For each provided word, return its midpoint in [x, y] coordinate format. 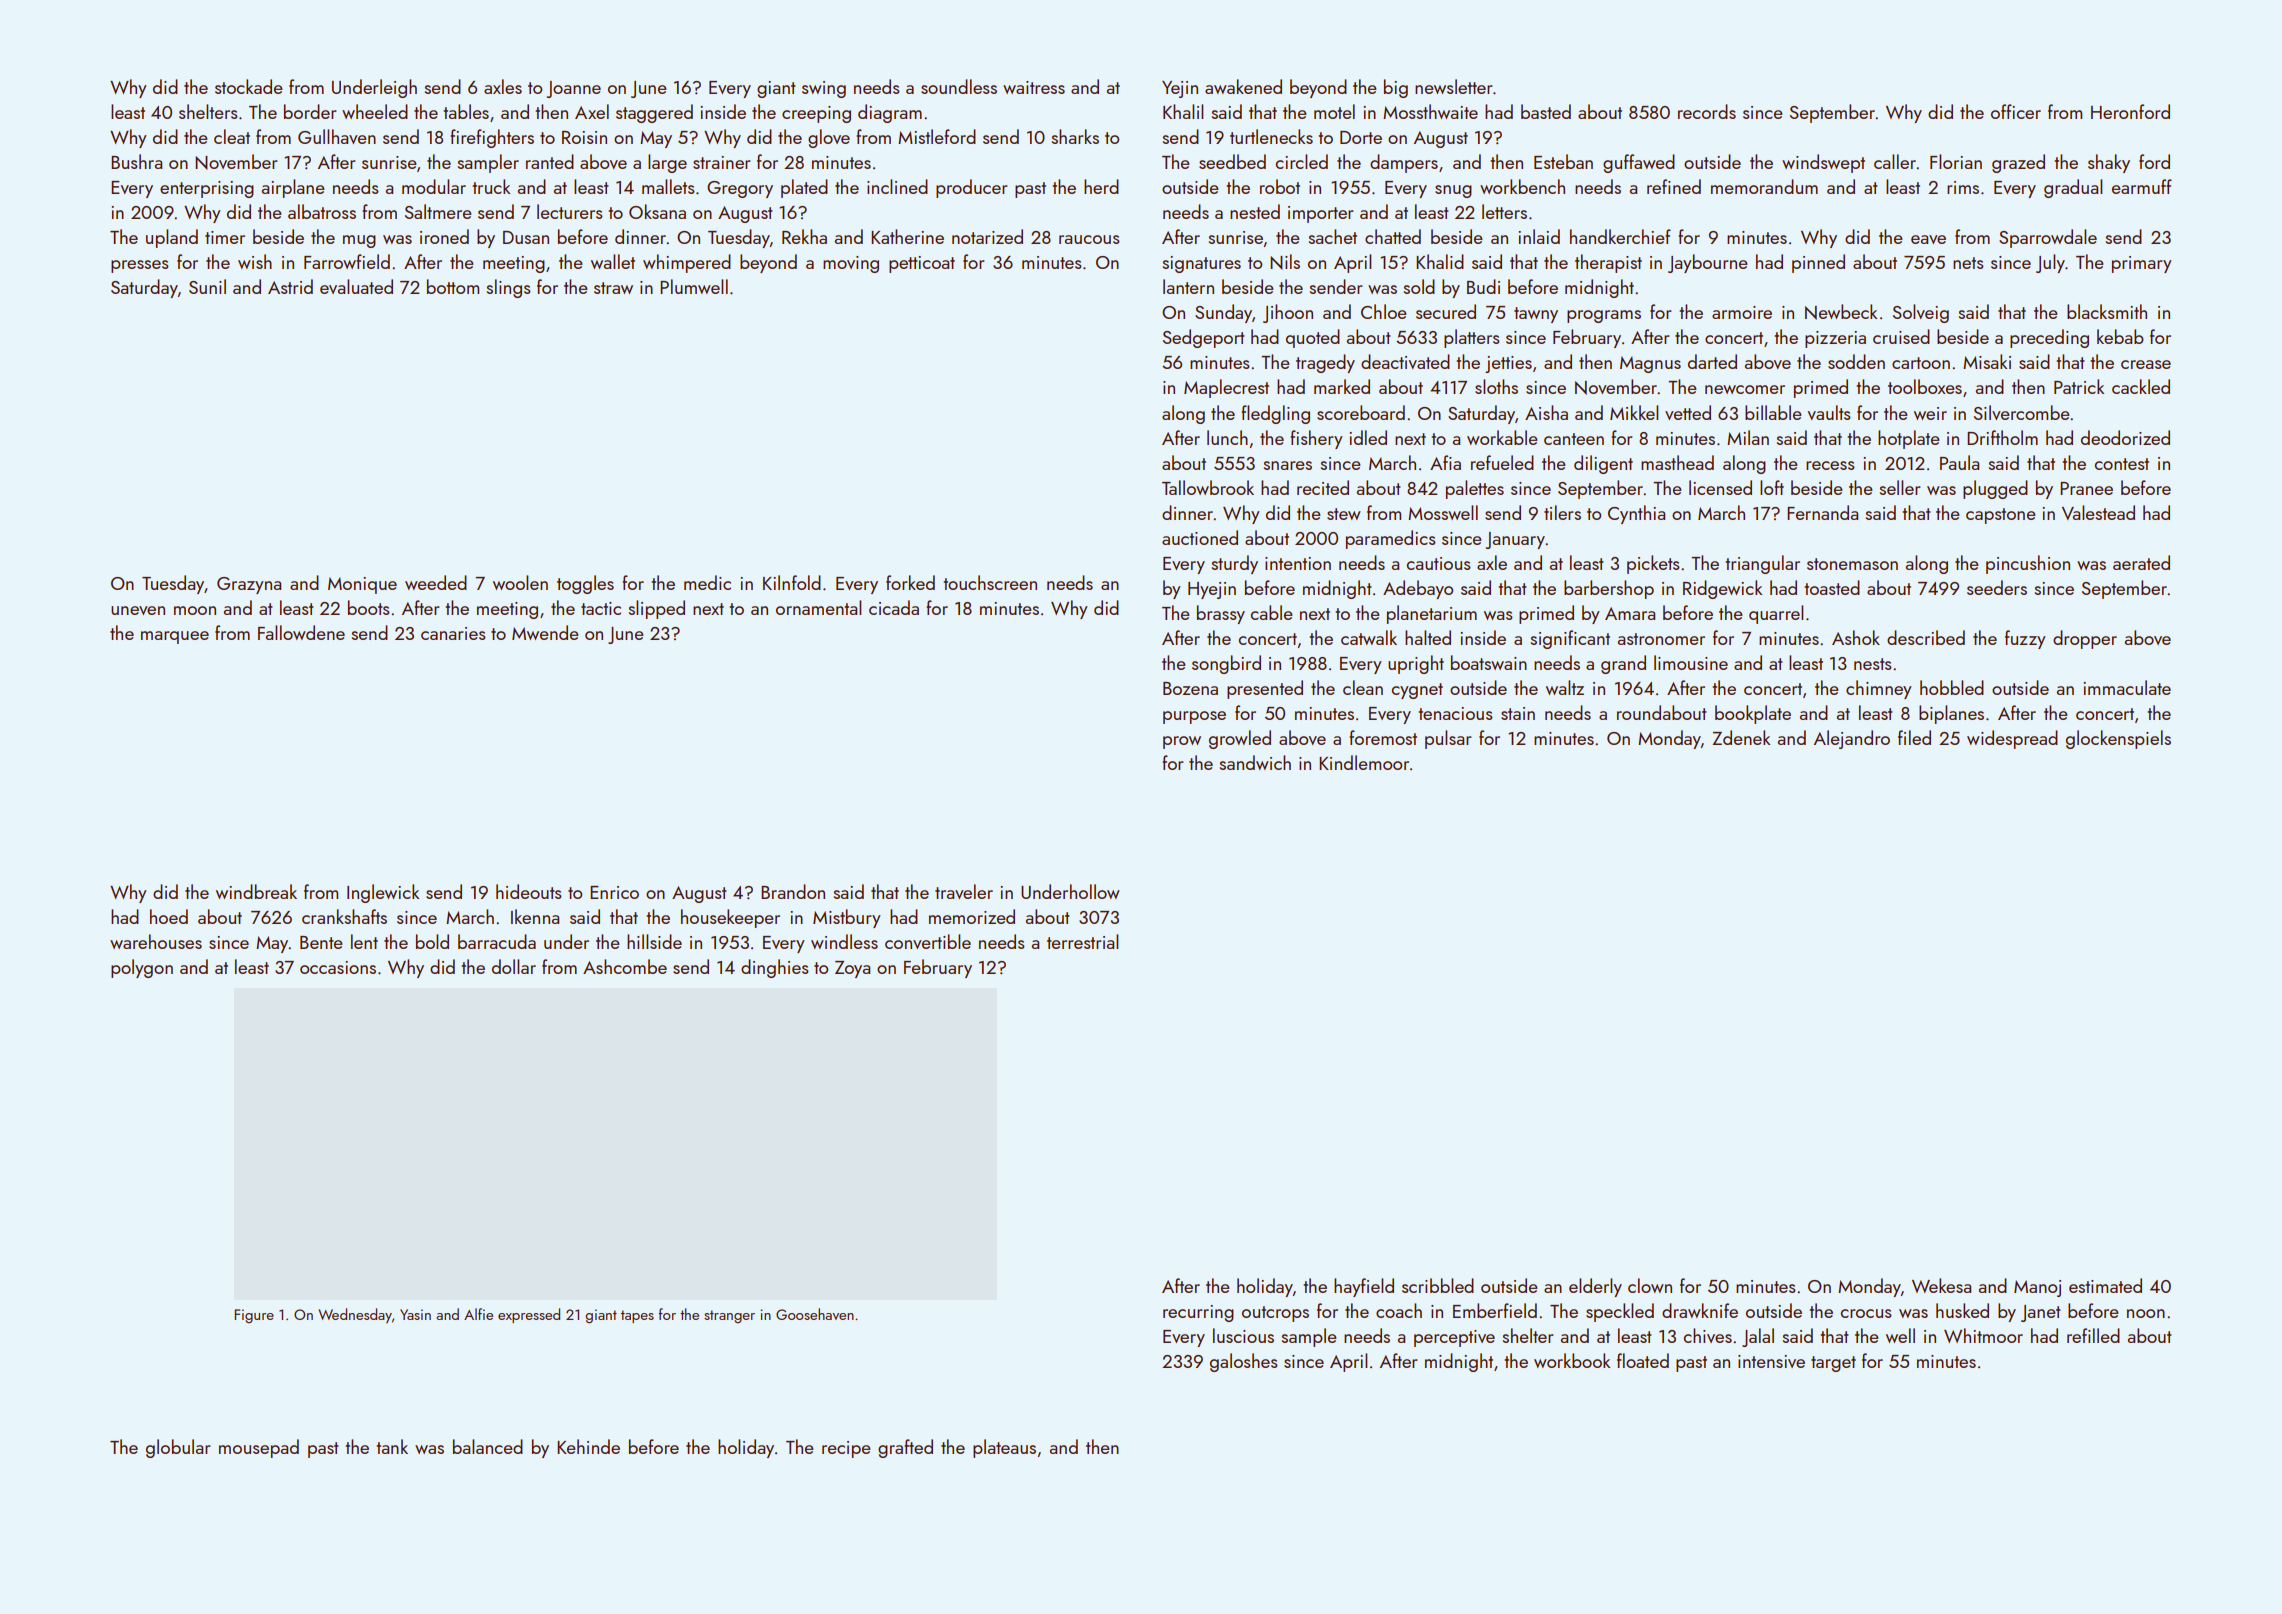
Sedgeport [1204, 338]
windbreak [256, 891]
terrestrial [1082, 941]
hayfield [1364, 1287]
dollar [514, 966]
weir [1930, 413]
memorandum [1764, 186]
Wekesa [1941, 1285]
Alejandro [1852, 739]
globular [178, 1448]
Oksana [657, 211]
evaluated [356, 286]
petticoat [922, 264]
